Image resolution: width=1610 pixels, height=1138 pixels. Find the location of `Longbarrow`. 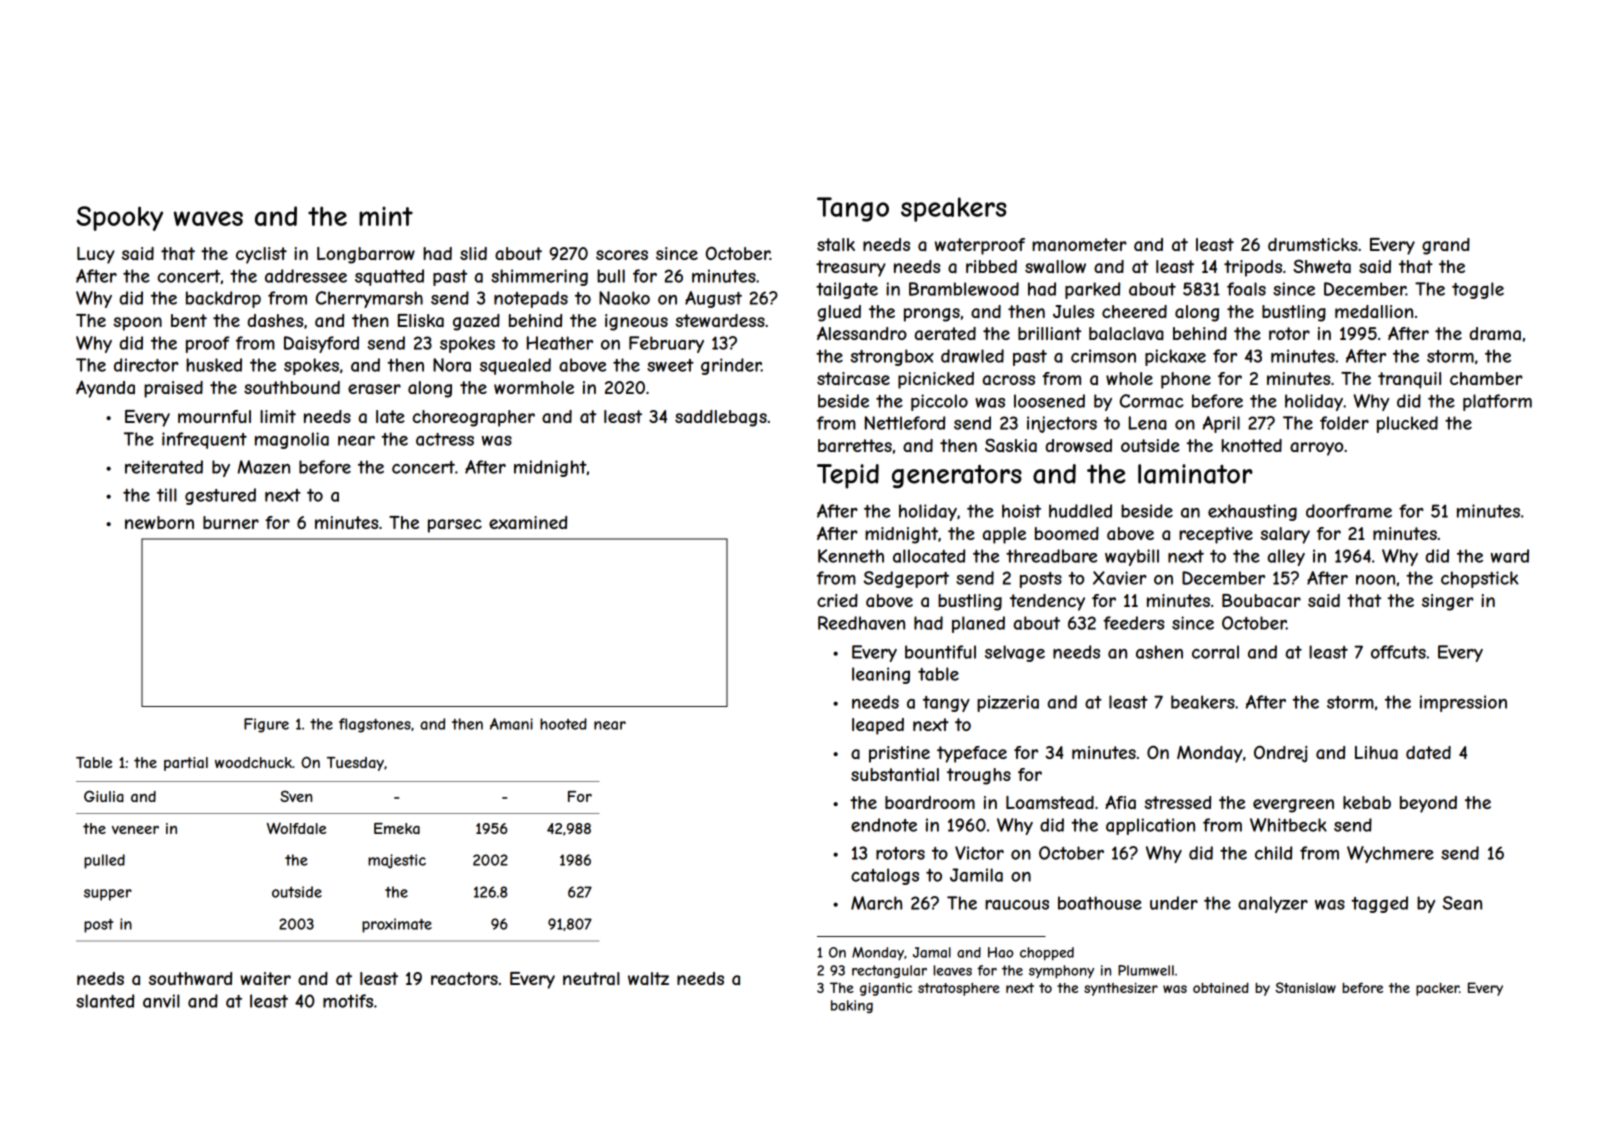

Longbarrow is located at coordinates (366, 255).
